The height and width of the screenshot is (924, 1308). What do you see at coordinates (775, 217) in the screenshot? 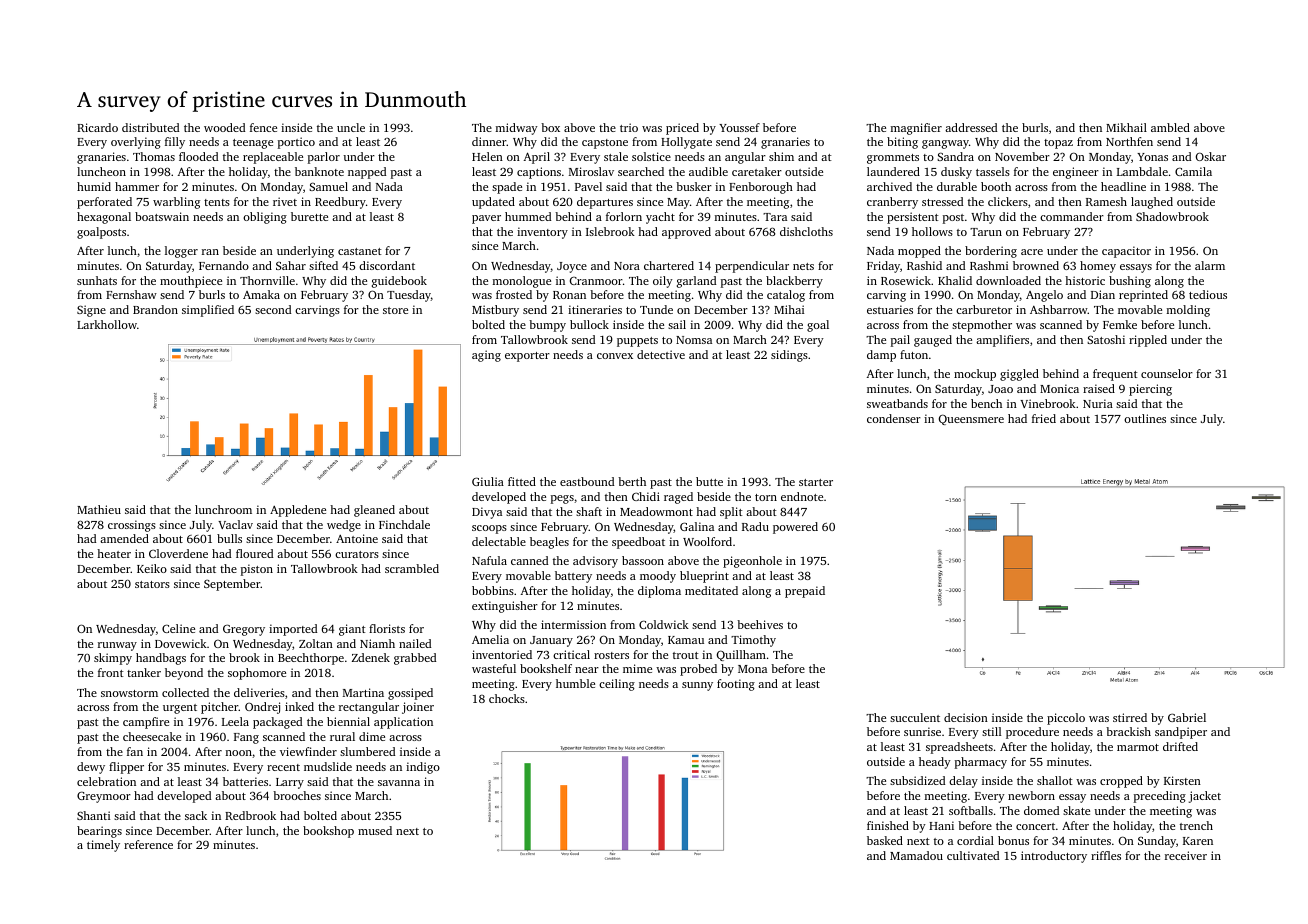
I see `Tara` at bounding box center [775, 217].
